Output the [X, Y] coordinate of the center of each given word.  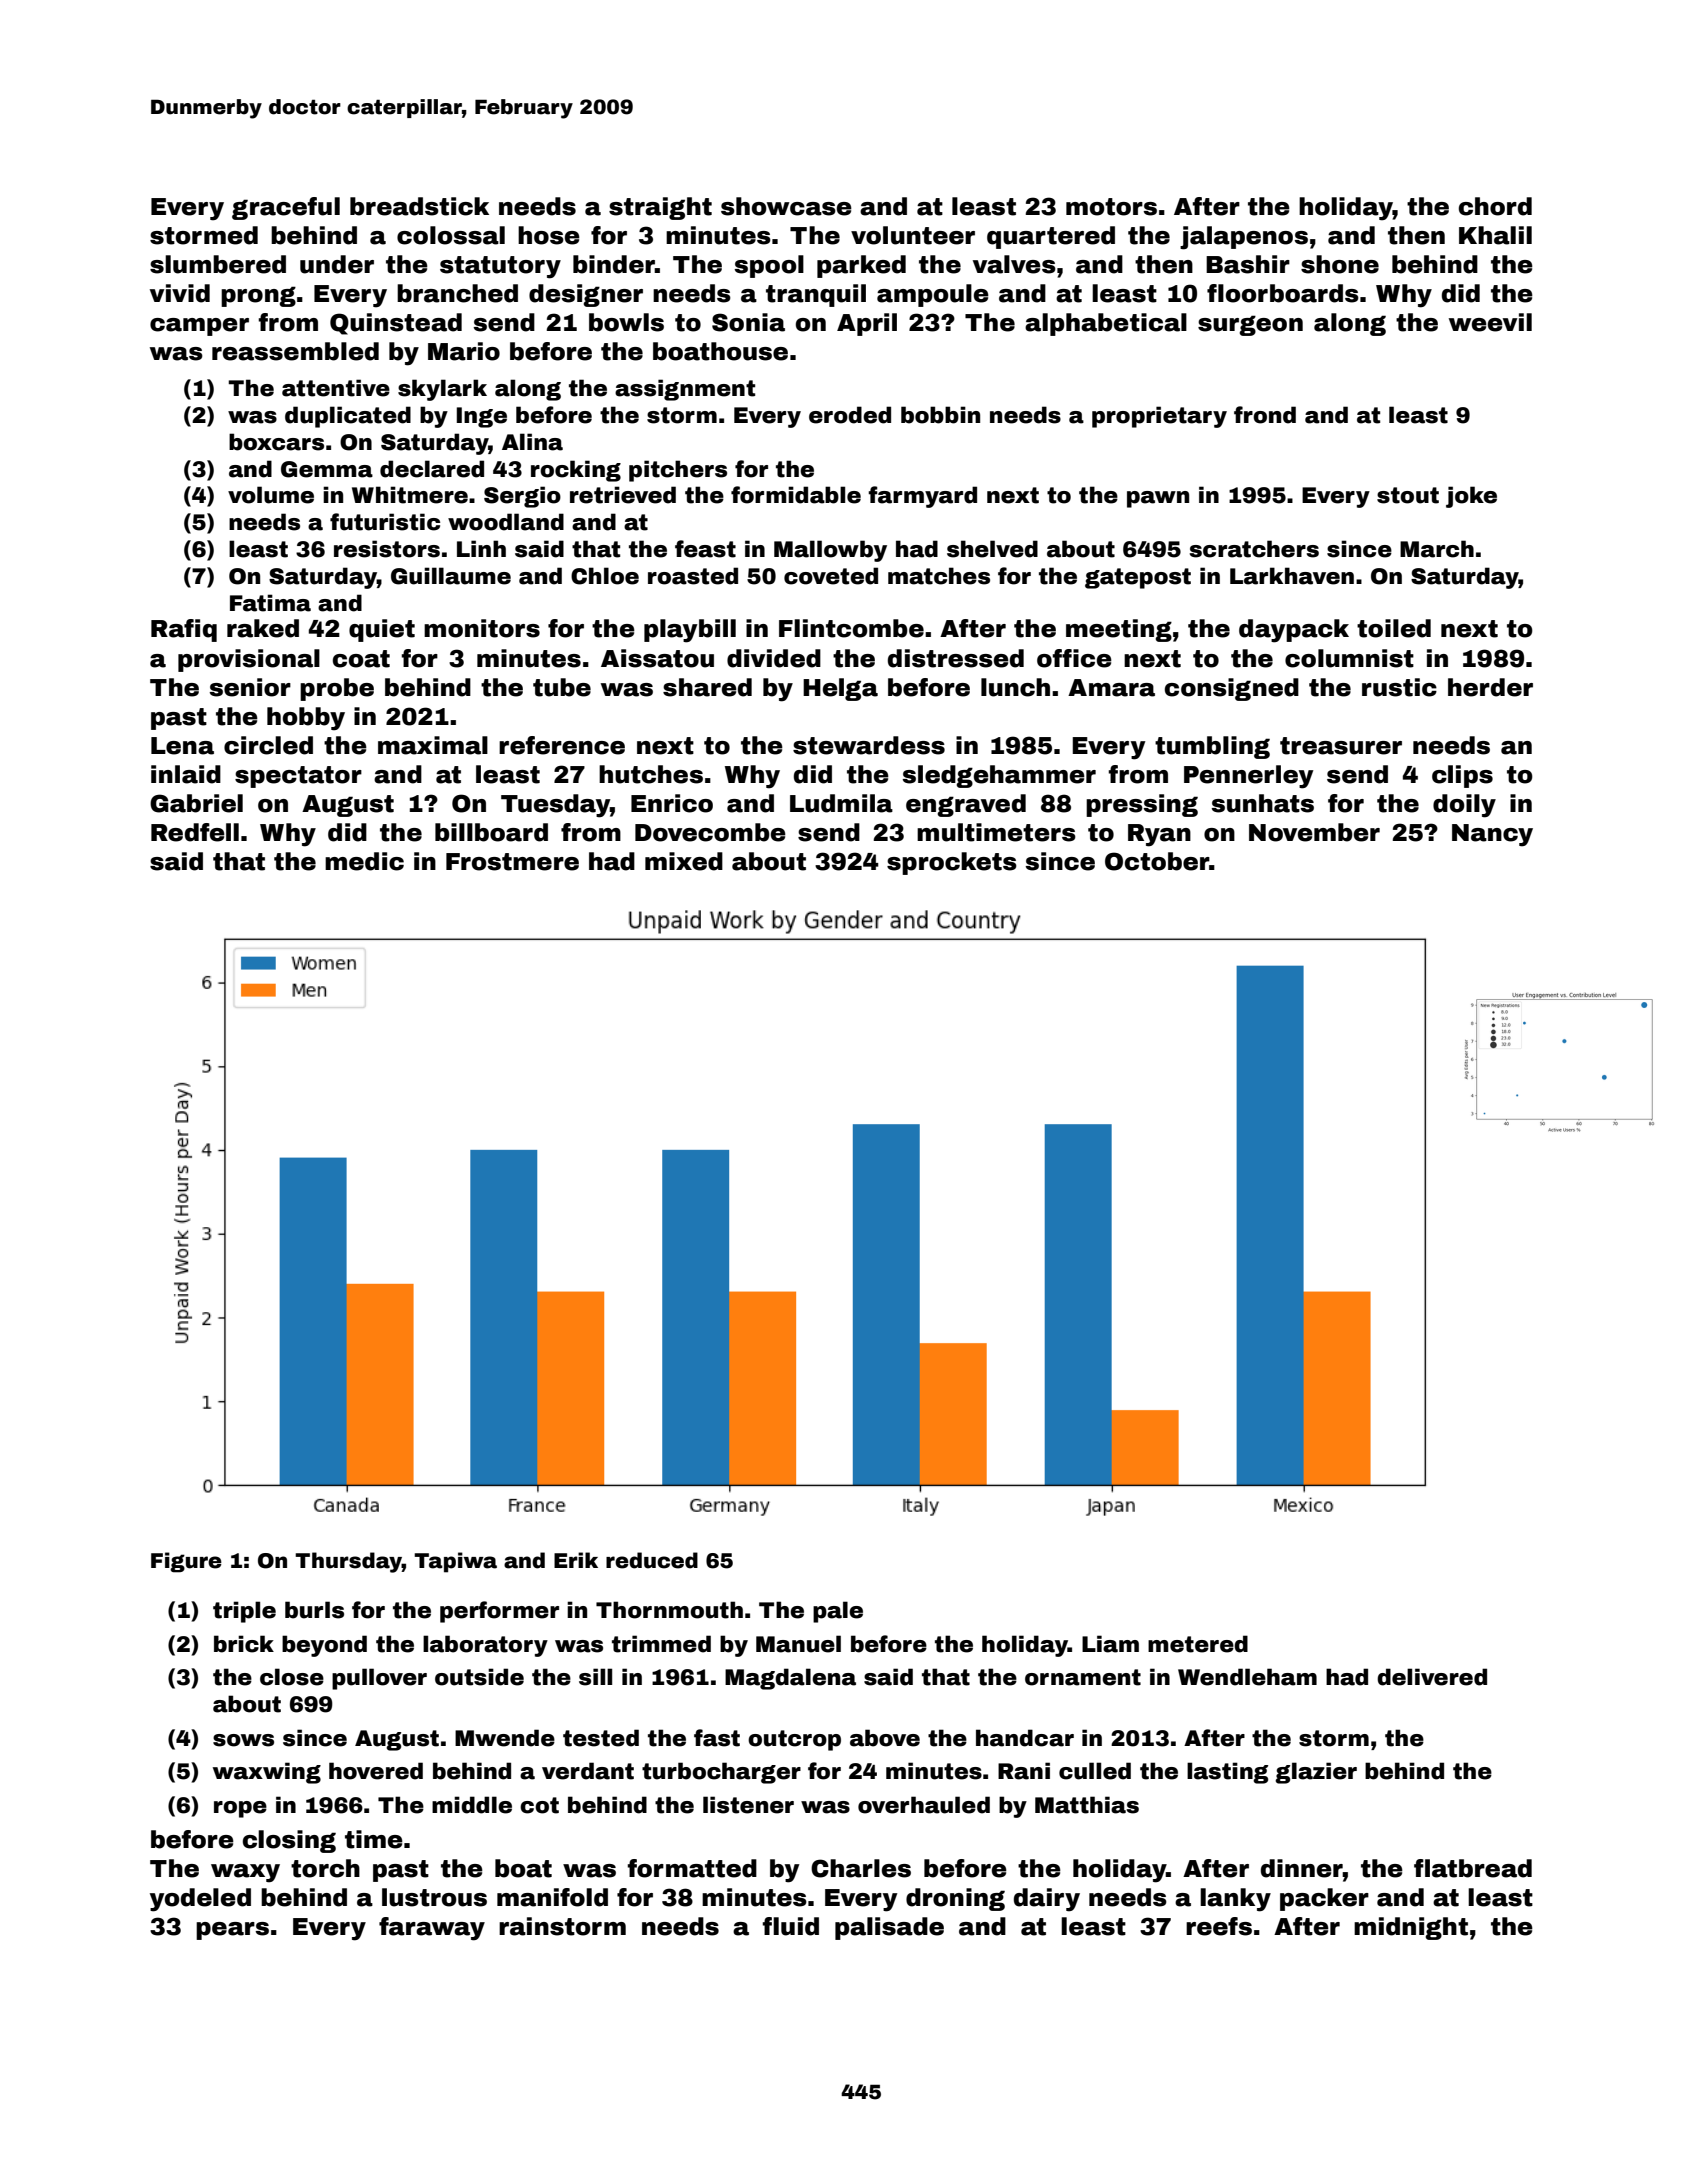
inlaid [186, 774]
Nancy [1492, 835]
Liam [1110, 1644]
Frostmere [512, 862]
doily [1464, 806]
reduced [652, 1560]
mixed [684, 861]
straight [660, 208]
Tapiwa [455, 1562]
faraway [432, 1929]
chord [1495, 206]
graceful [286, 208]
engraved [966, 805]
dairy [1047, 1900]
